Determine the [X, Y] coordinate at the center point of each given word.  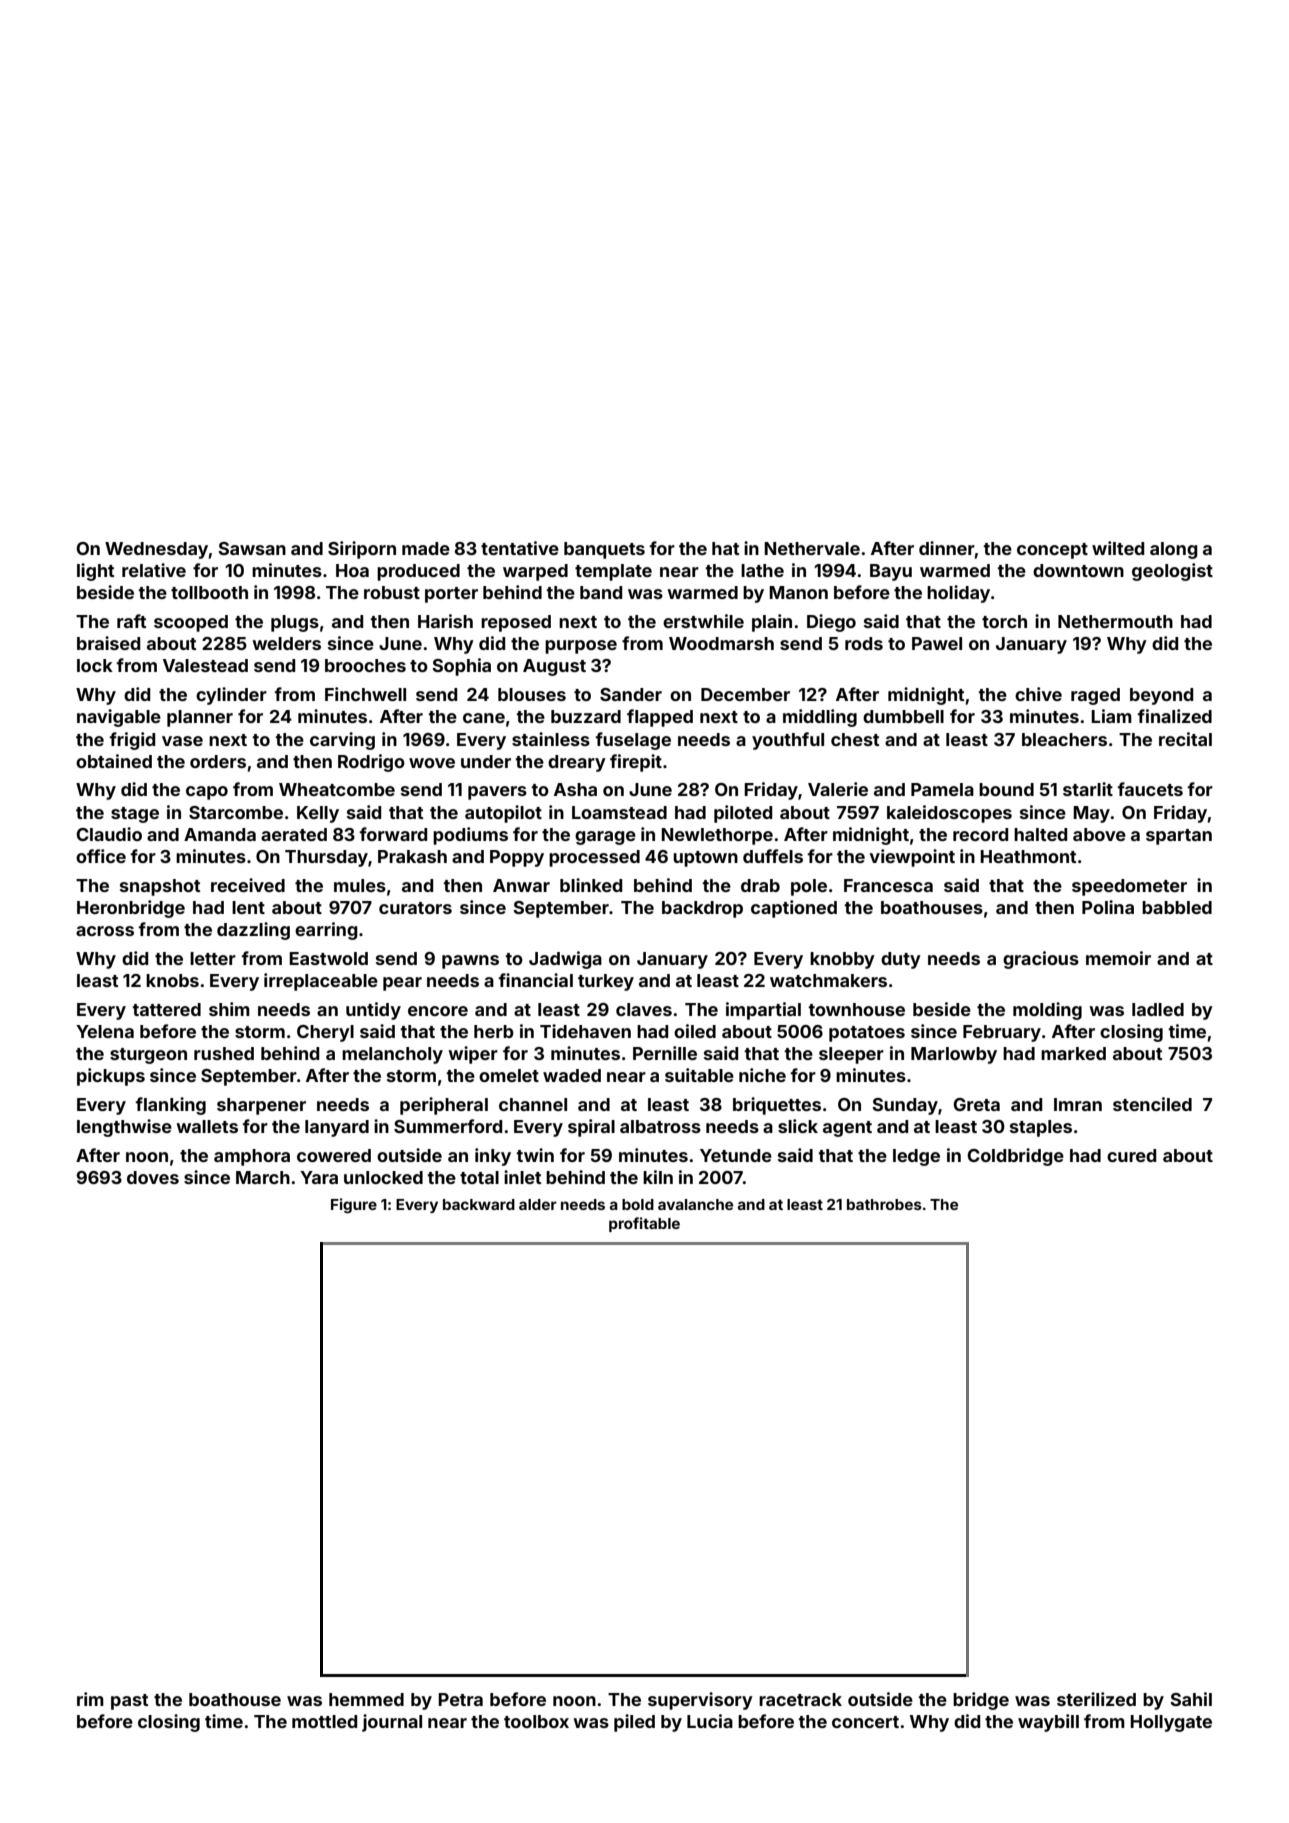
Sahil [1191, 1699]
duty [901, 960]
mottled [324, 1721]
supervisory [700, 1701]
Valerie [838, 789]
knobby [842, 960]
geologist [1172, 572]
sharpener [261, 1106]
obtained [114, 761]
